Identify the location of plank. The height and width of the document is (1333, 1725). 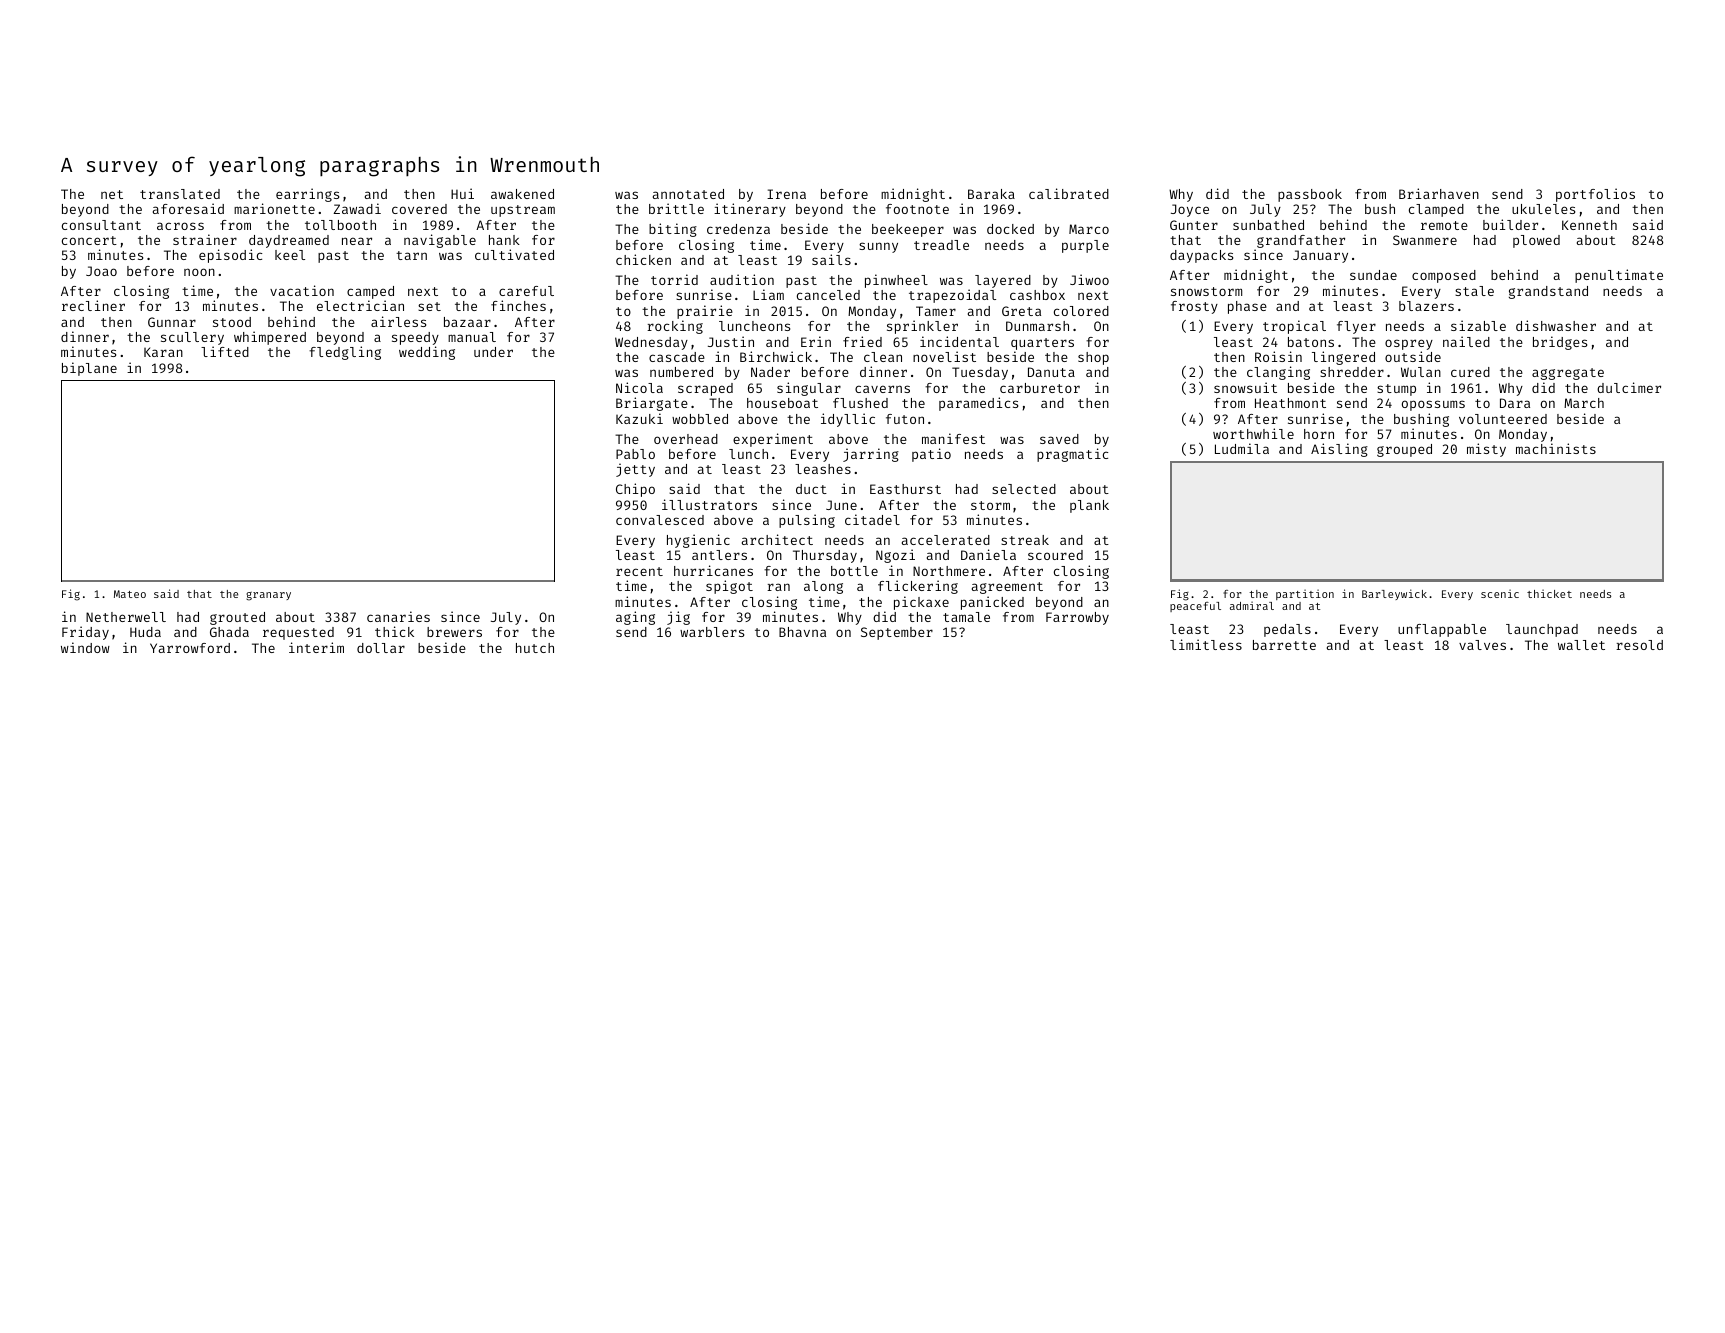
(1089, 506).
